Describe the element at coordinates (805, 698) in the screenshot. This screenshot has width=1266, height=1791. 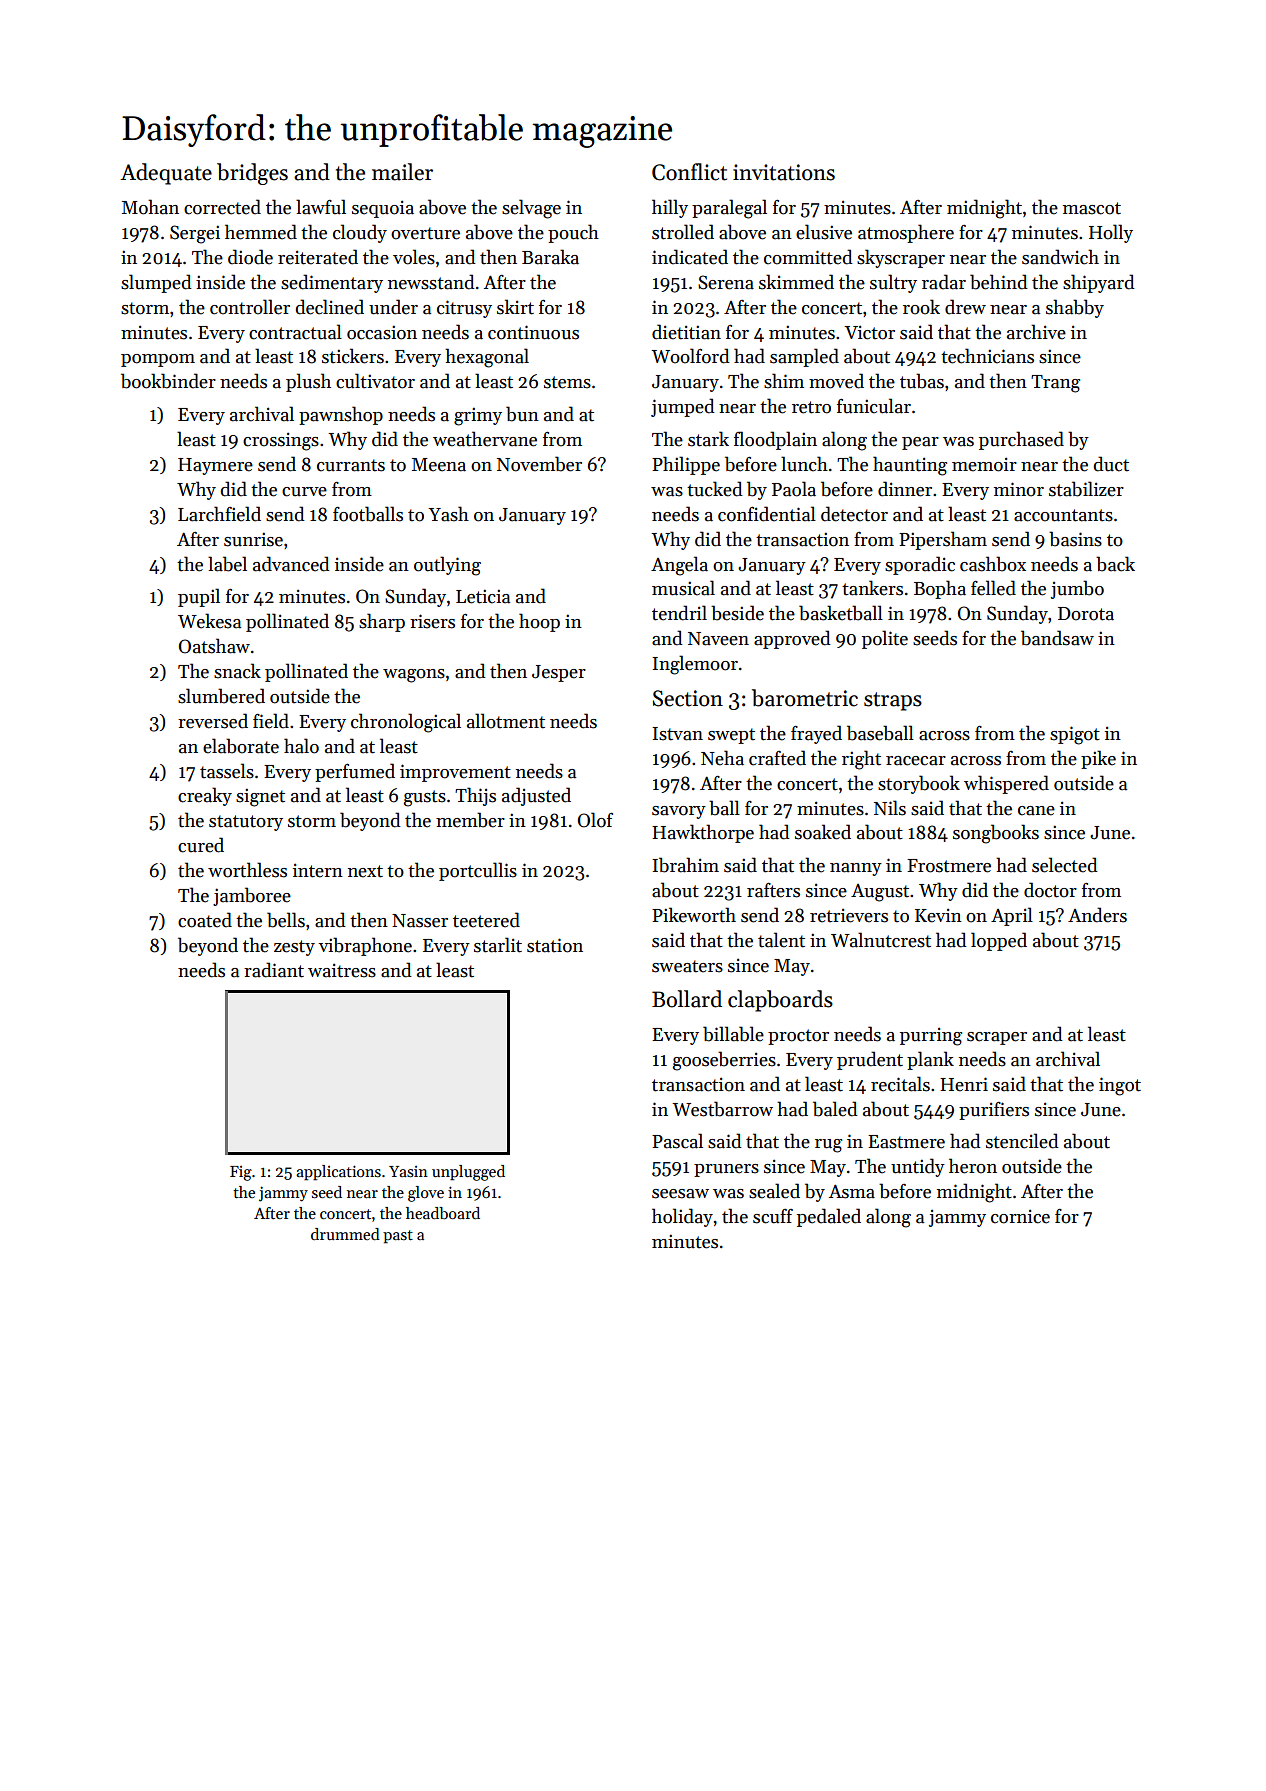
I see `barometric` at that location.
